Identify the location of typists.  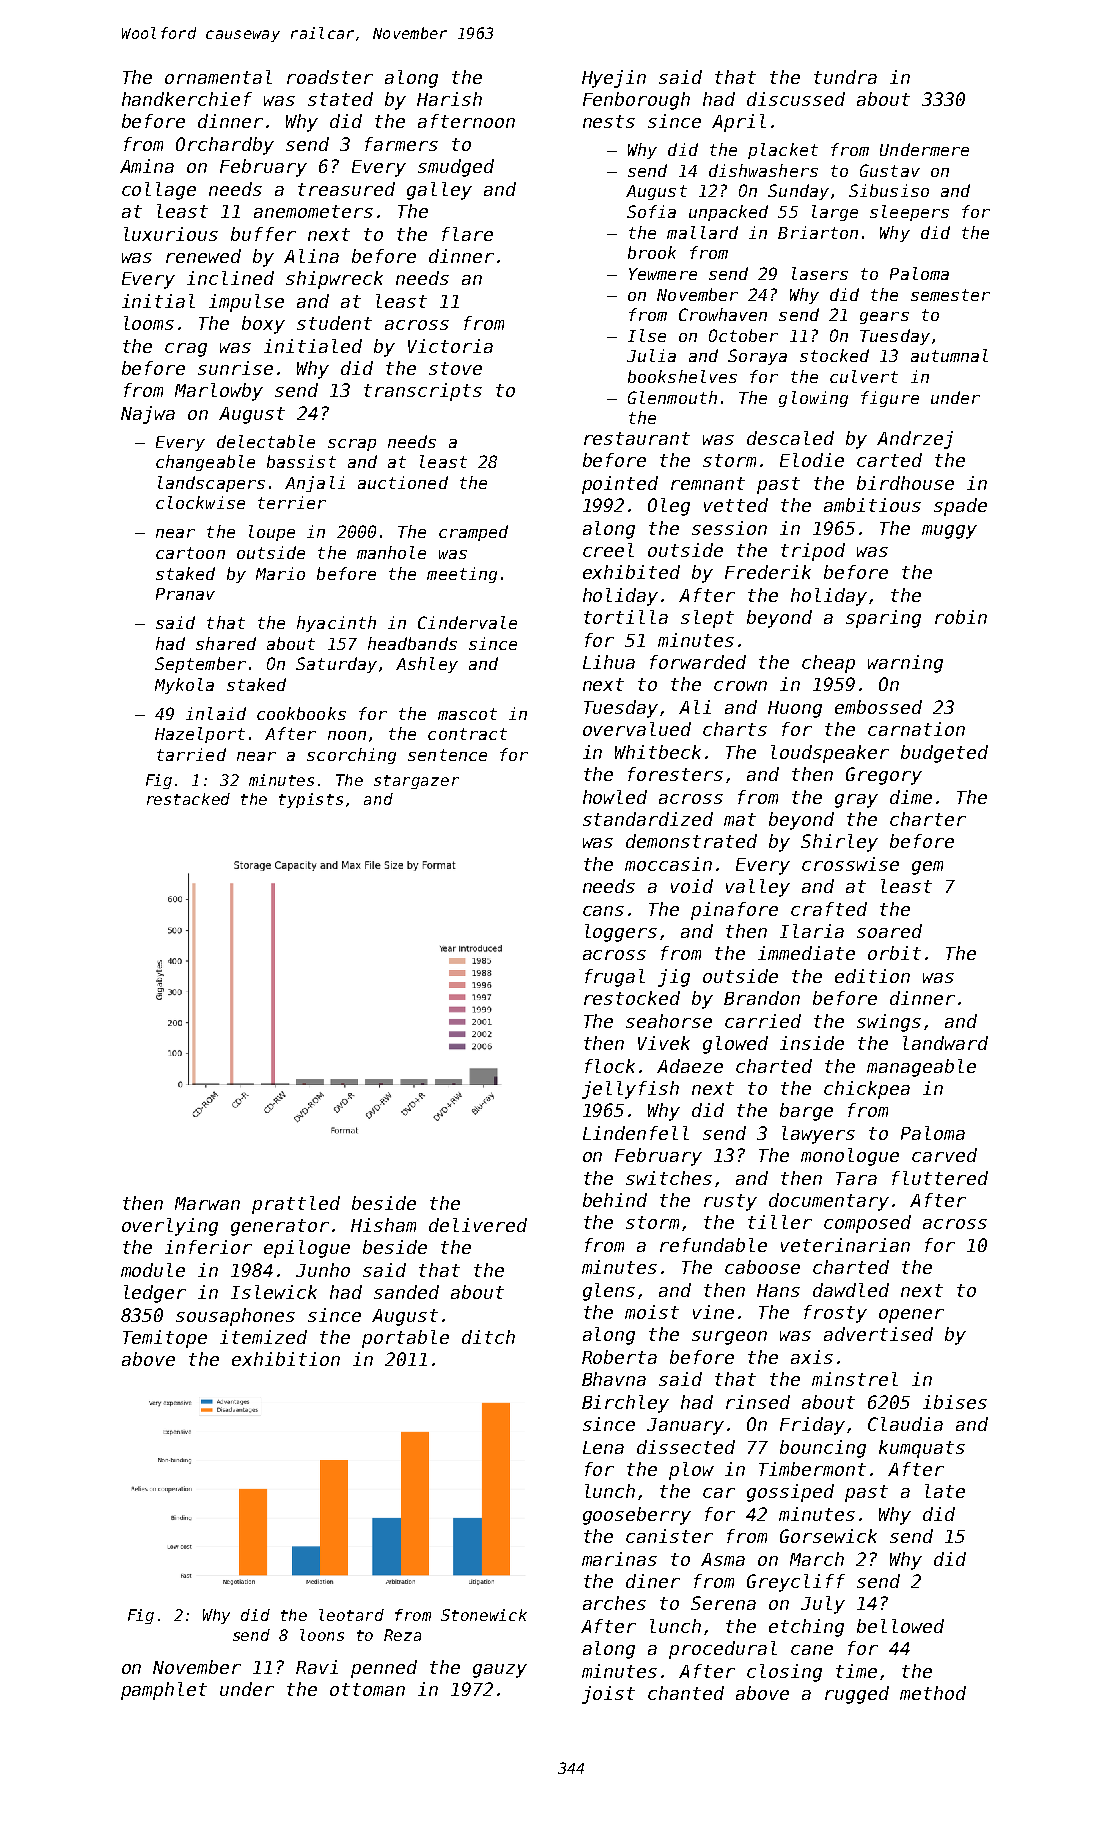
(311, 800).
